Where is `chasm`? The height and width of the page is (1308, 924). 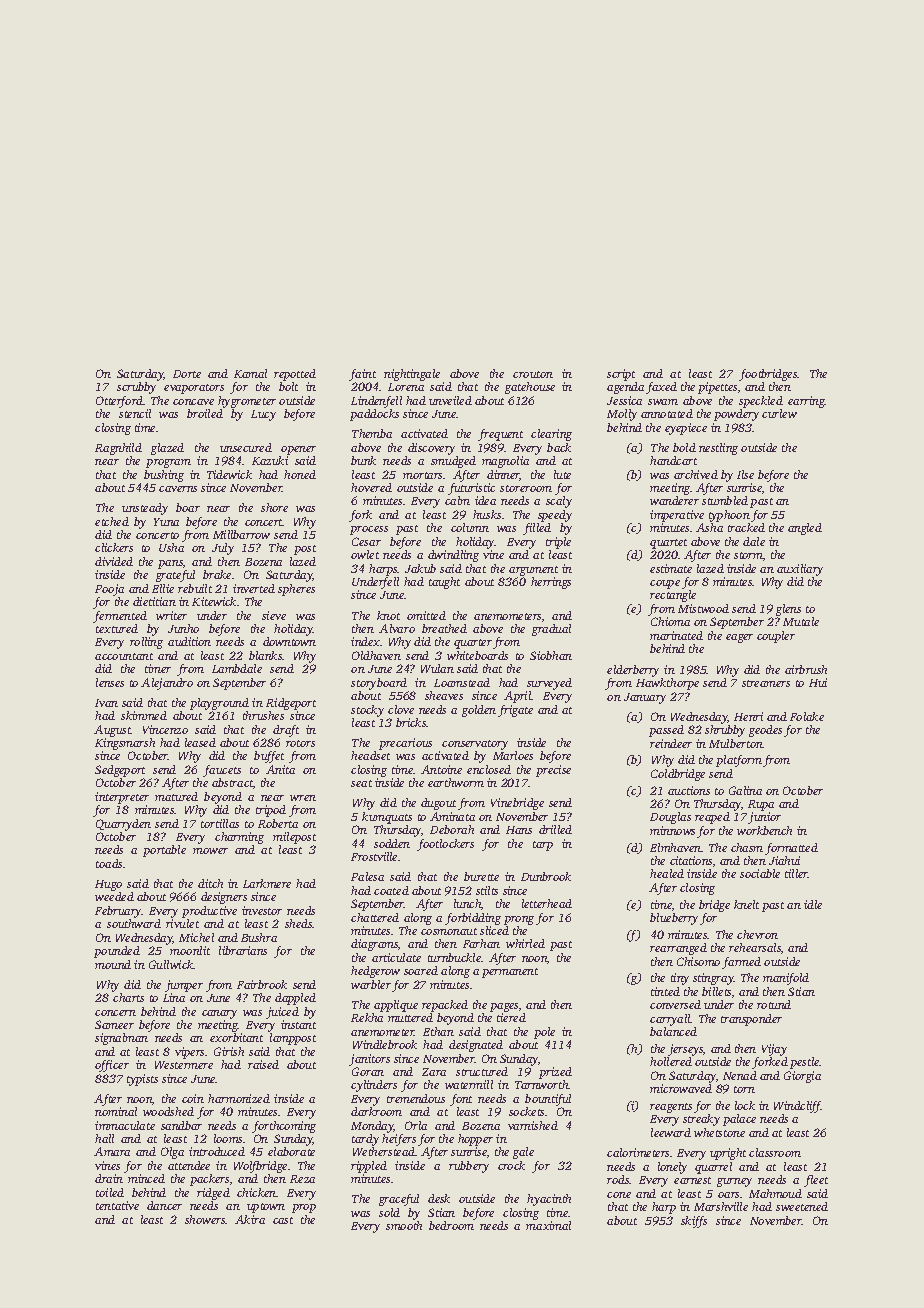 chasm is located at coordinates (747, 847).
